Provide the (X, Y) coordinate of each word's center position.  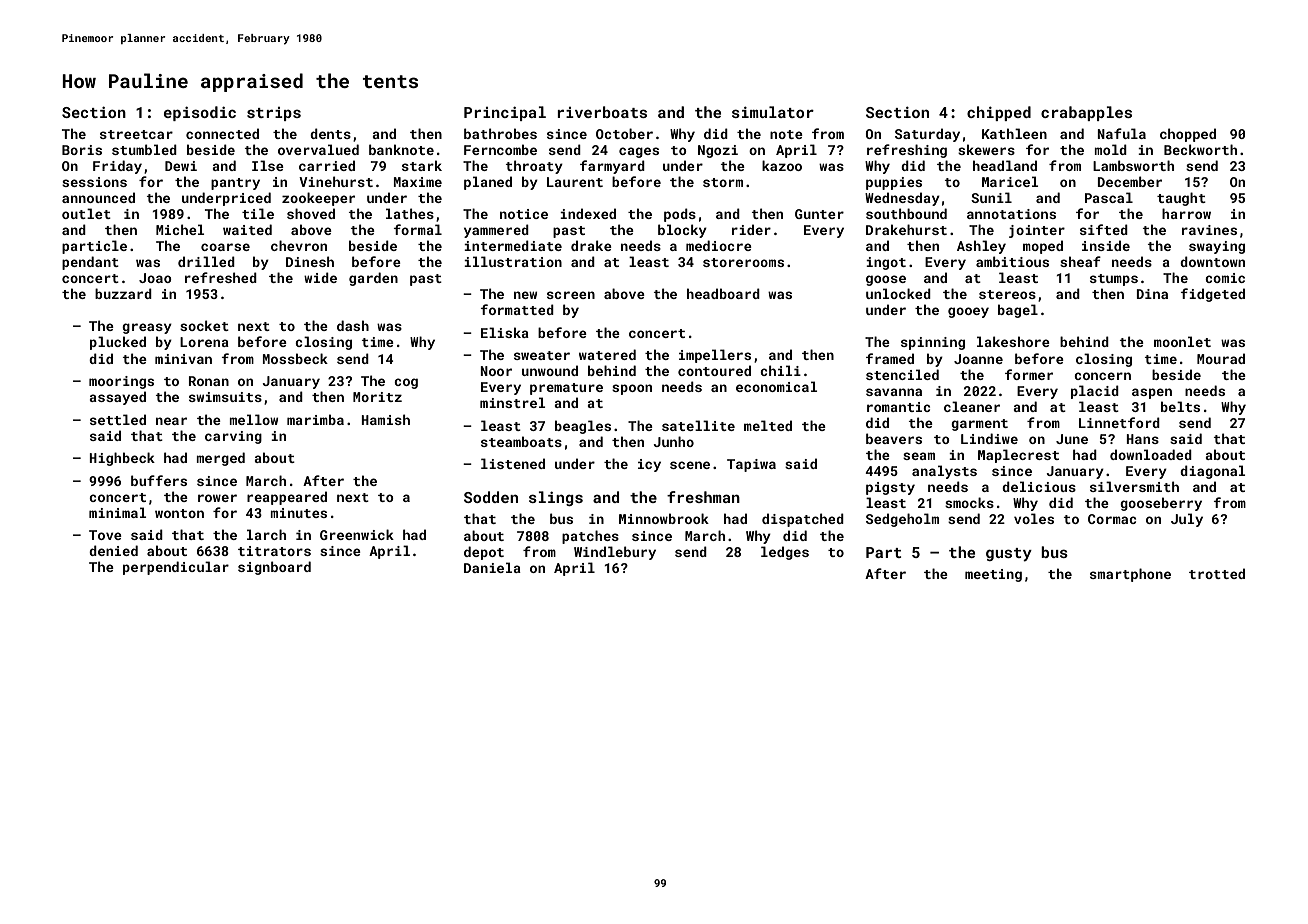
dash (353, 325)
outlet (86, 213)
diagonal (1212, 472)
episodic (200, 113)
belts (1180, 406)
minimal (117, 512)
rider (751, 229)
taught (1181, 199)
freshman (703, 497)
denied (113, 550)
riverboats (602, 112)
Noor (496, 371)
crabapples (1086, 113)
